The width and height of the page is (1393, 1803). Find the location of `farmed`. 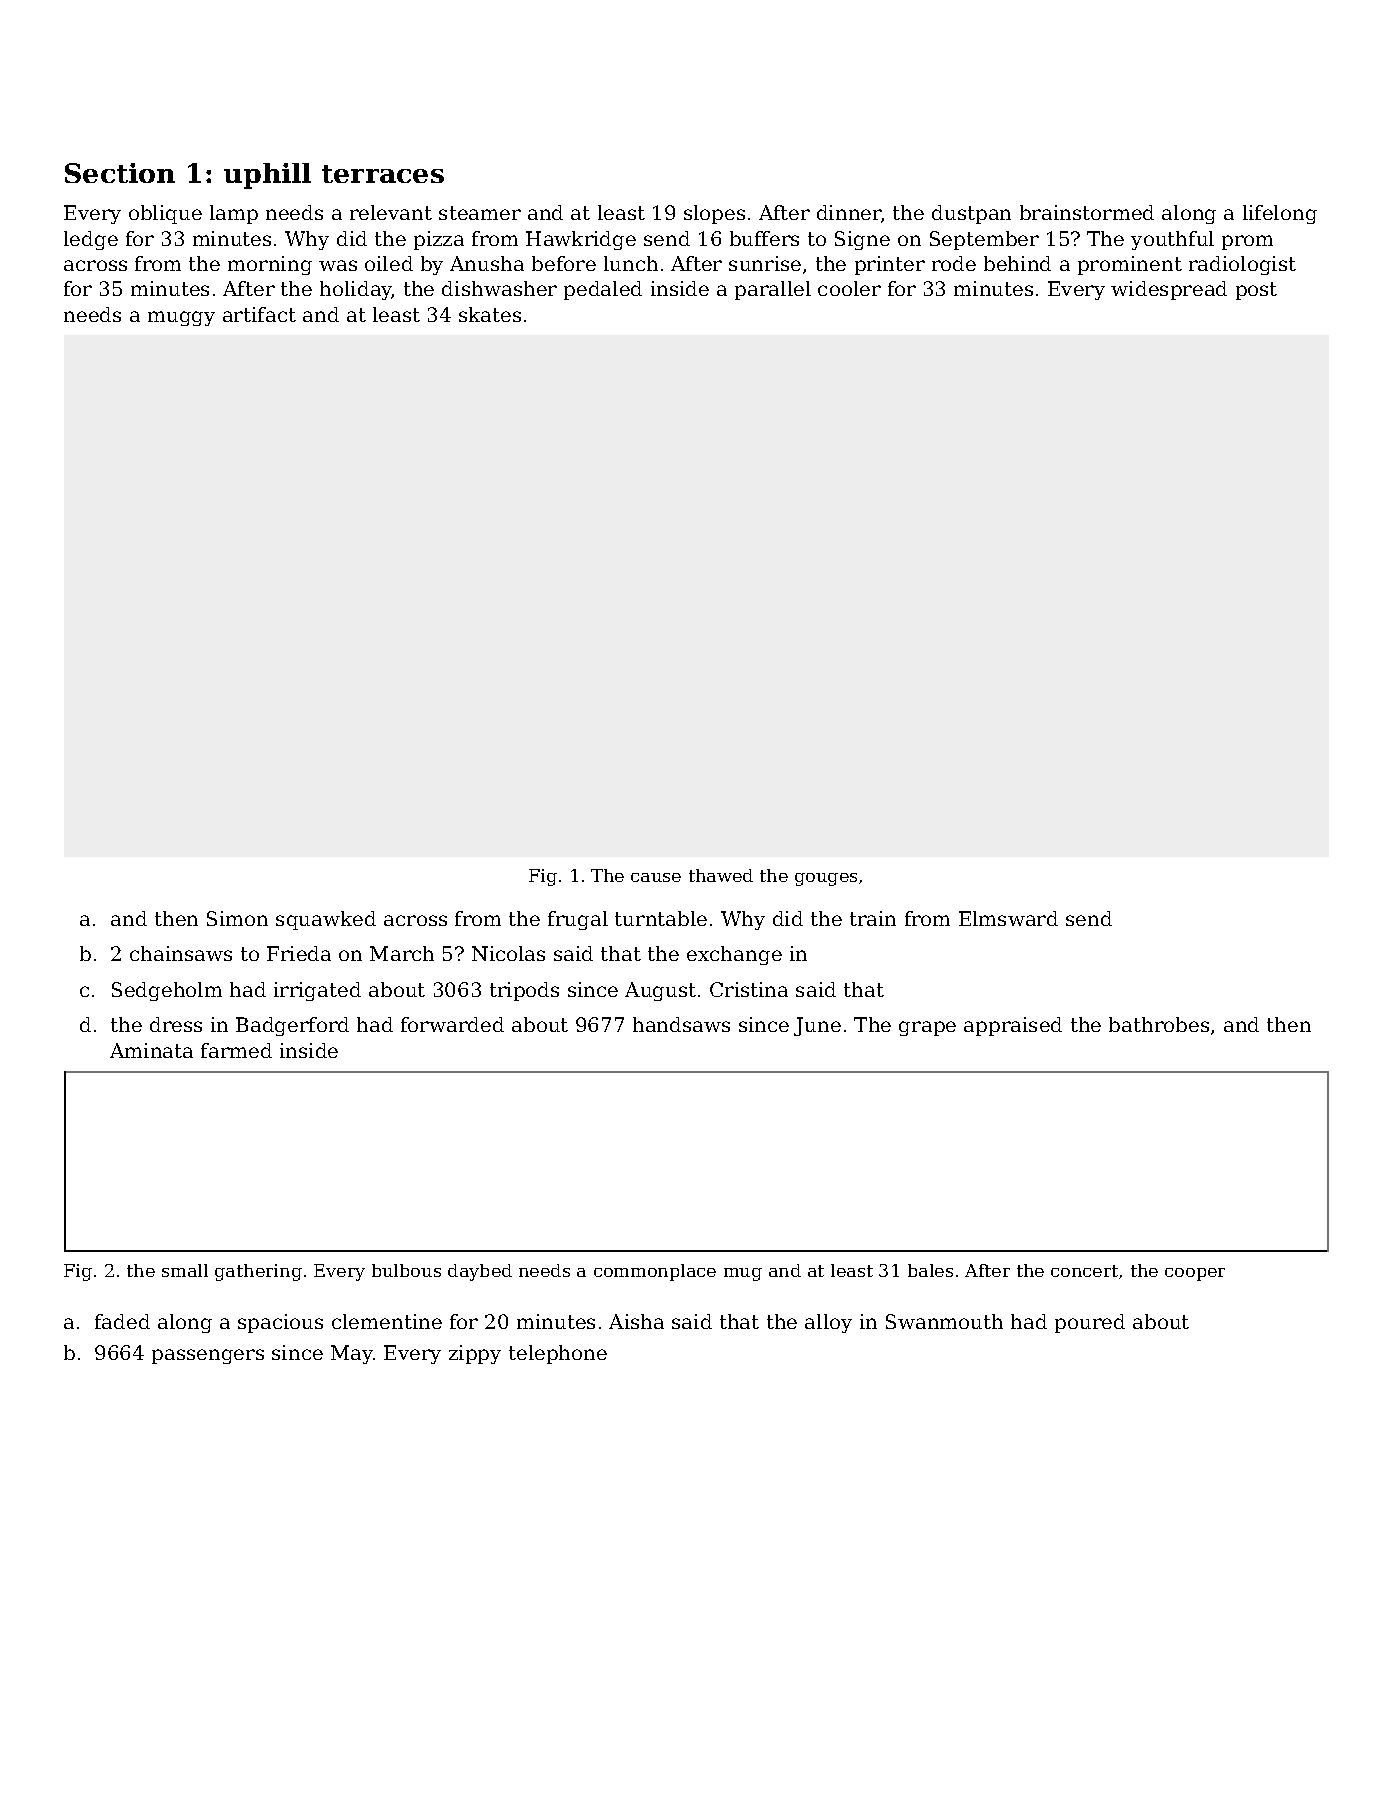

farmed is located at coordinates (236, 1050).
